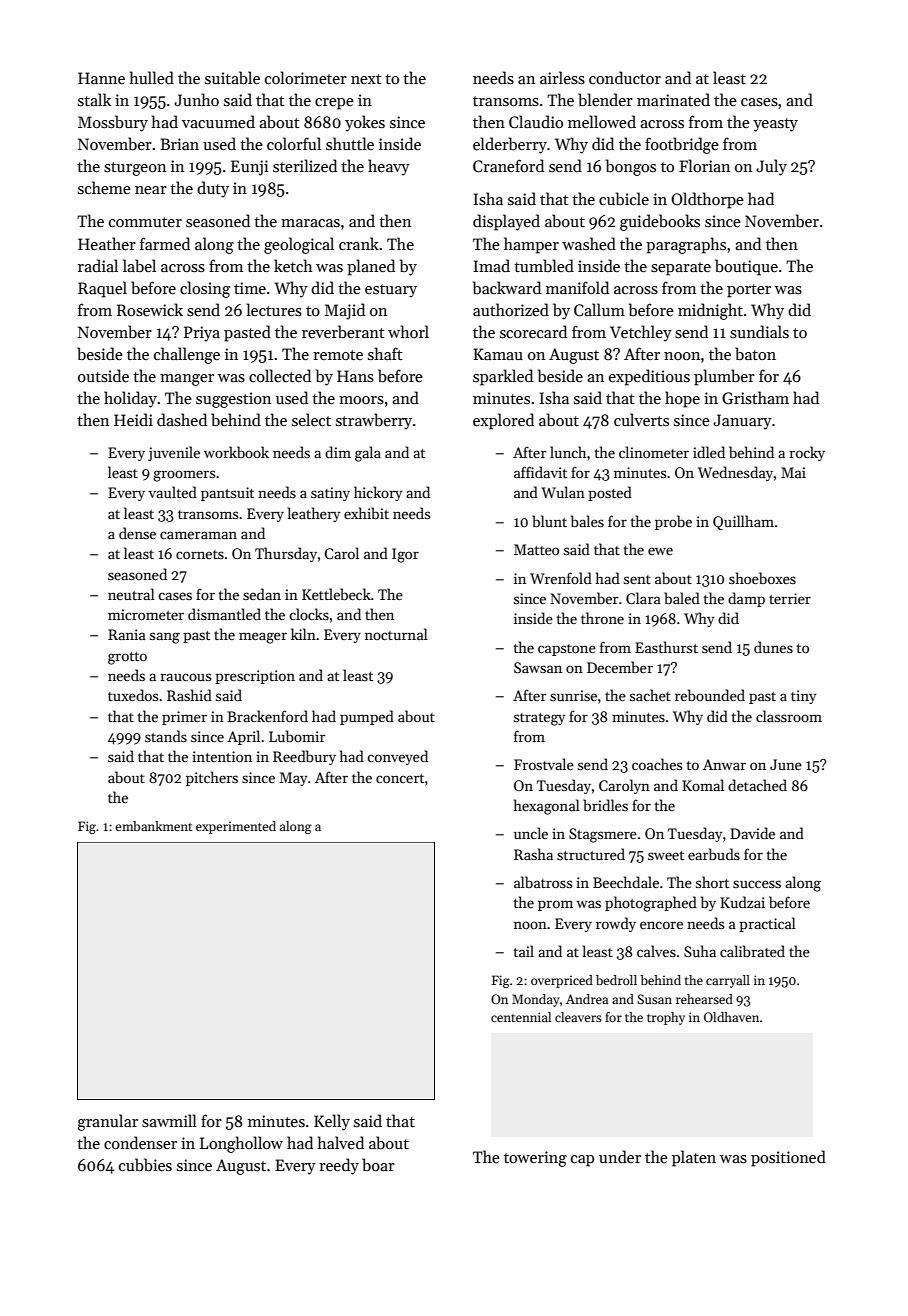 This document has height=1316, width=908. I want to click on tuxedos, so click(133, 695).
